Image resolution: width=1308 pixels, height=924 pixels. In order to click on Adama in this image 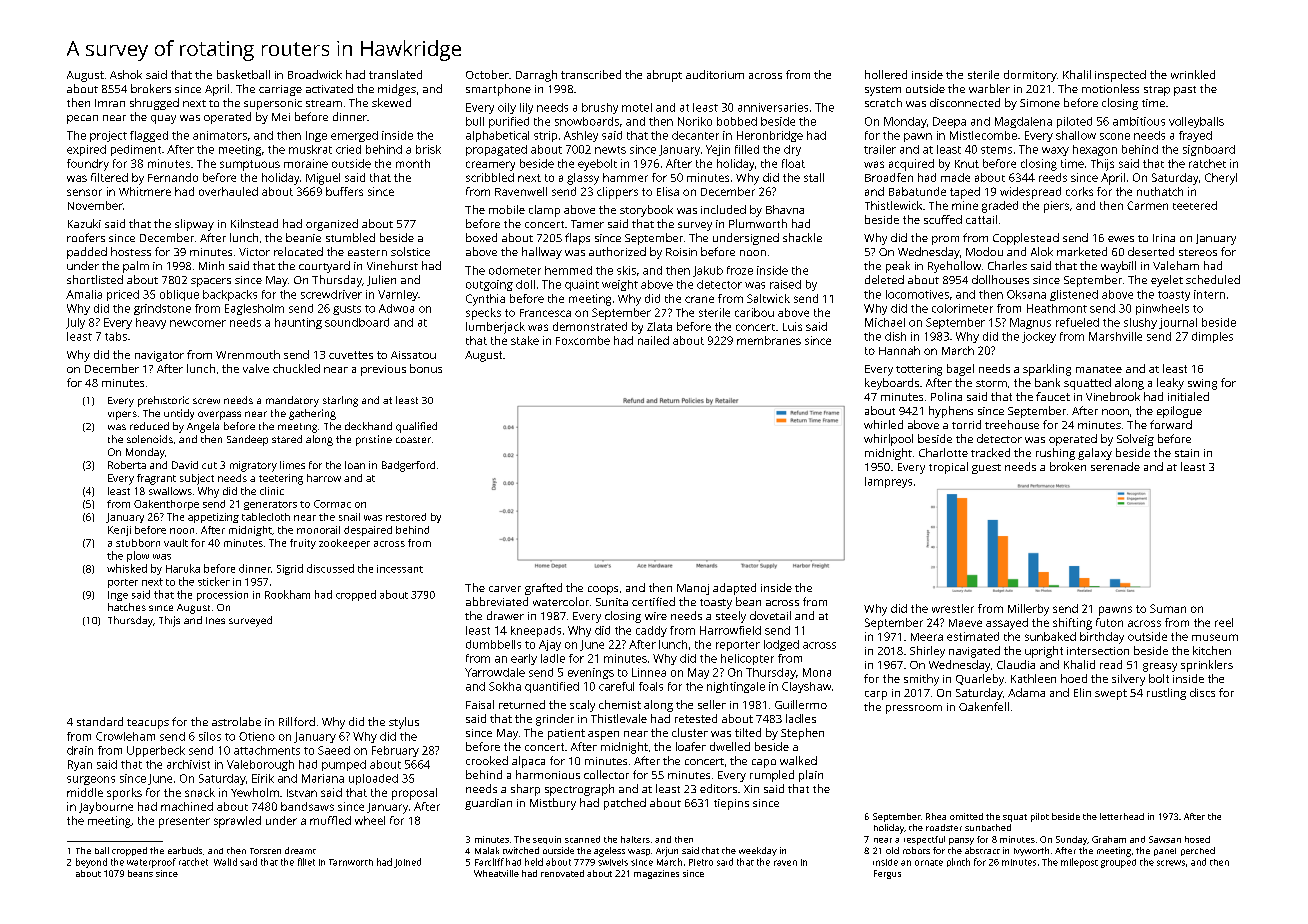, I will do `click(1026, 692)`.
